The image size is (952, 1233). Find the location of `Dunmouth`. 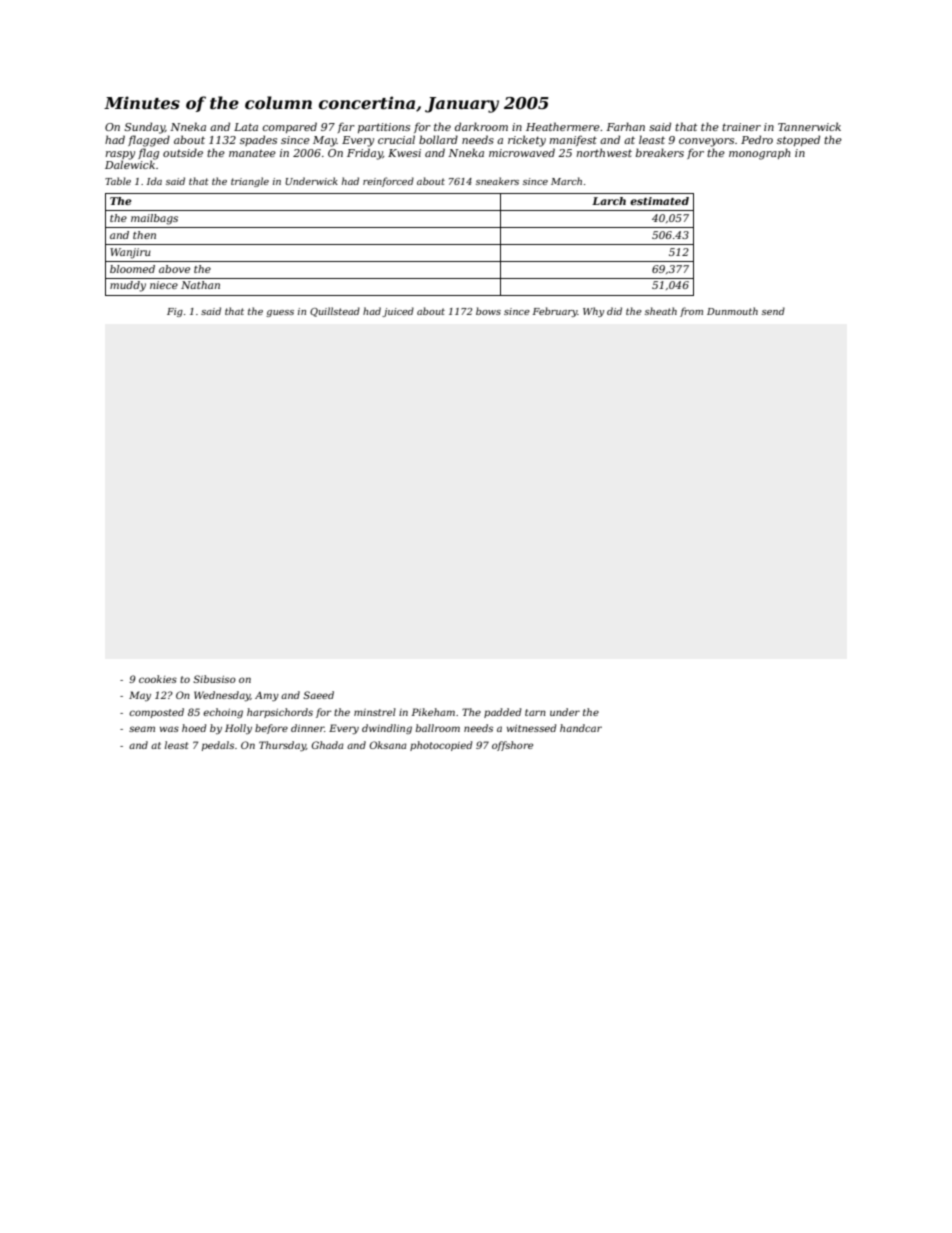

Dunmouth is located at coordinates (732, 311).
